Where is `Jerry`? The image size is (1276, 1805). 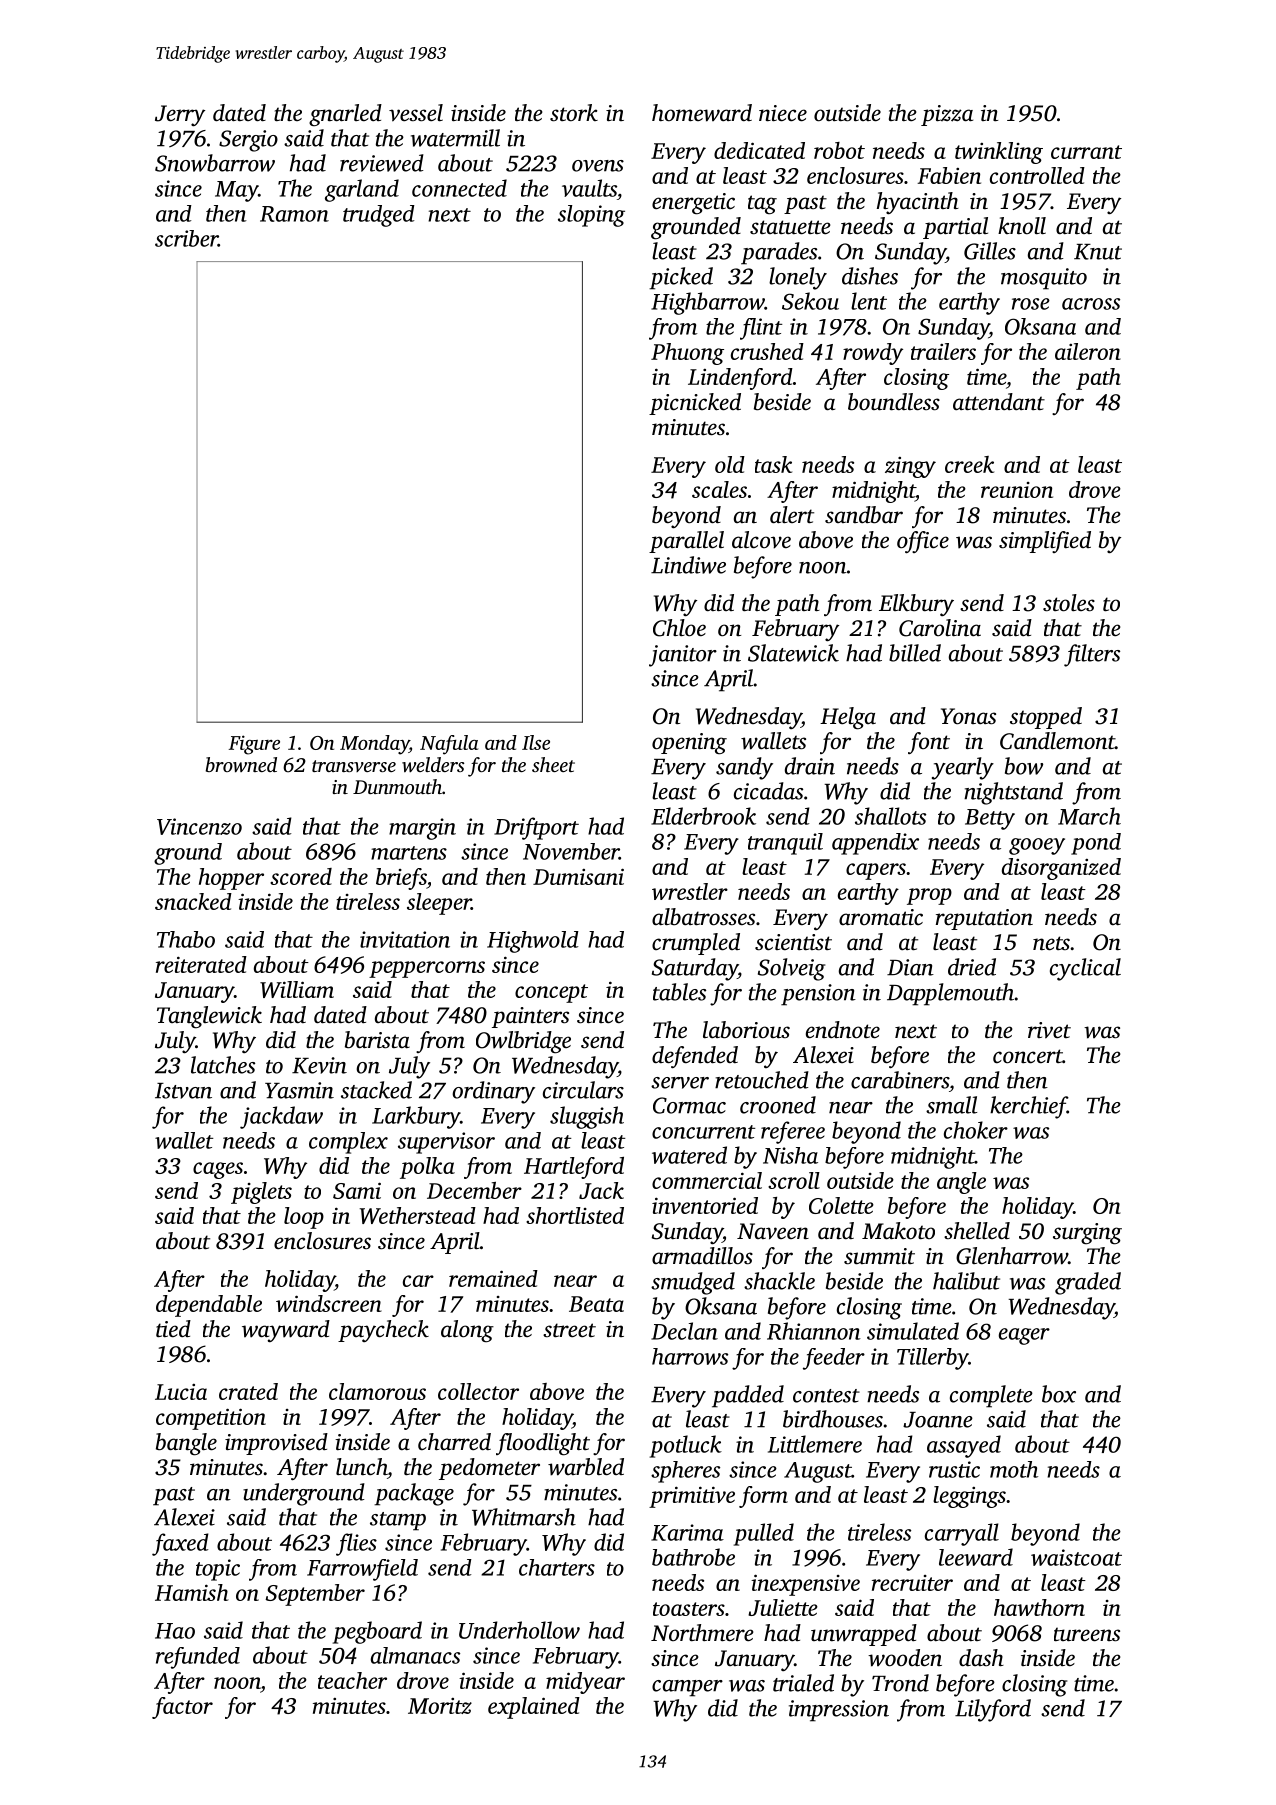
Jerry is located at coordinates (180, 116).
